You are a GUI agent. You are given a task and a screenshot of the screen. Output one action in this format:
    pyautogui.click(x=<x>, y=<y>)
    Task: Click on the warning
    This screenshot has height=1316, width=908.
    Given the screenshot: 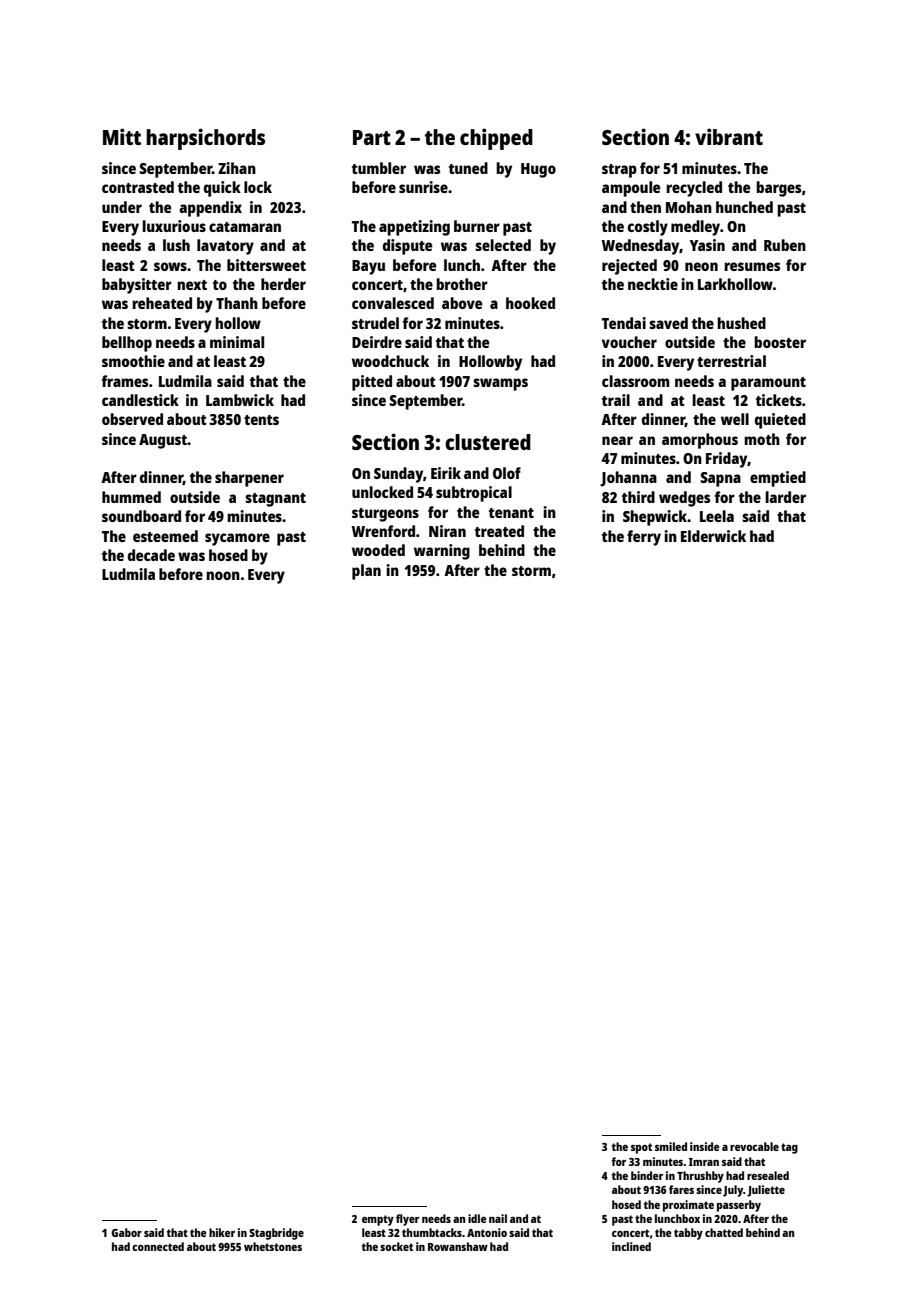 What is the action you would take?
    pyautogui.click(x=442, y=552)
